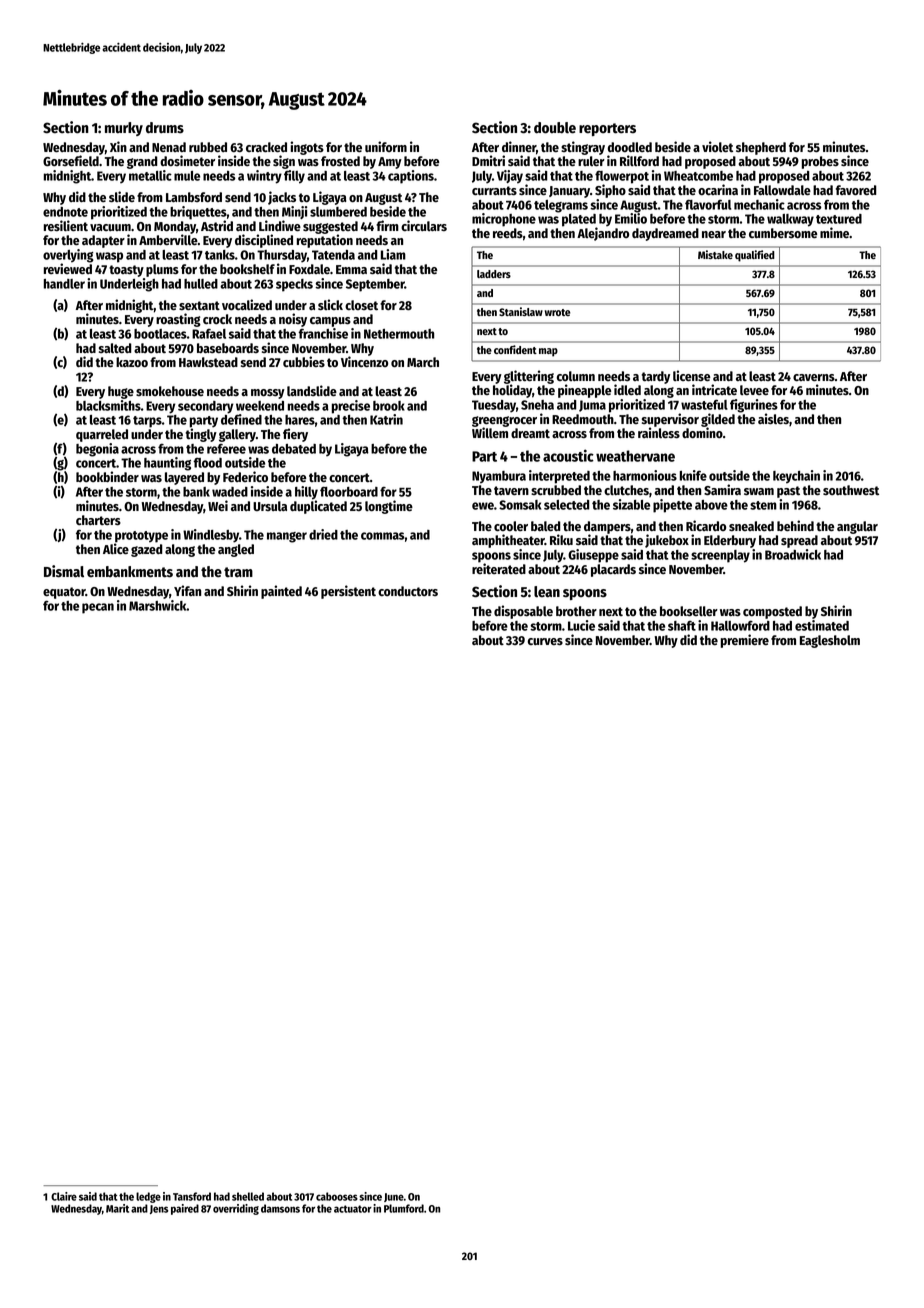 The image size is (924, 1308). What do you see at coordinates (830, 641) in the image?
I see `Eaglesholm` at bounding box center [830, 641].
